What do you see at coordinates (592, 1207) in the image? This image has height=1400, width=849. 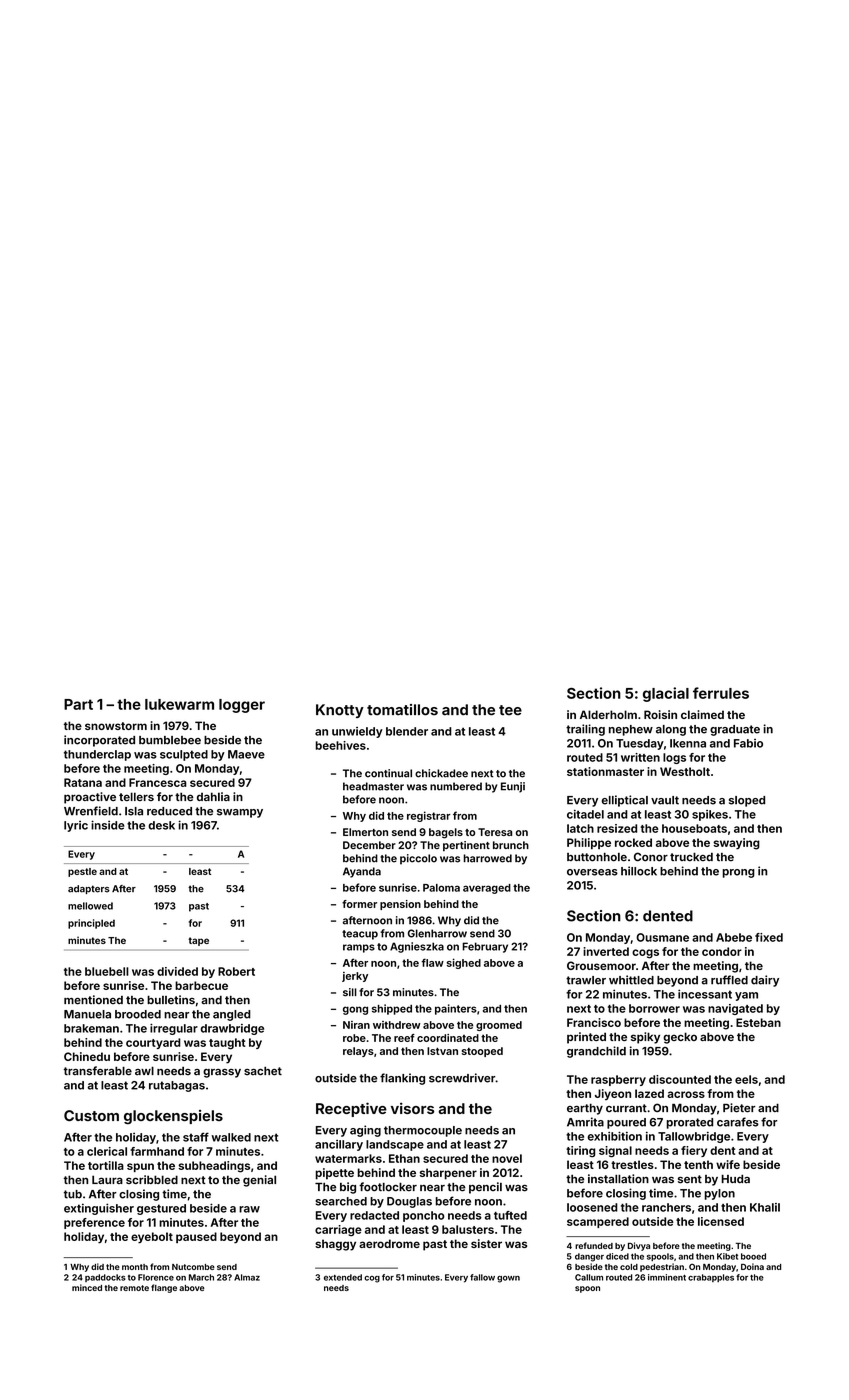 I see `loosened` at bounding box center [592, 1207].
